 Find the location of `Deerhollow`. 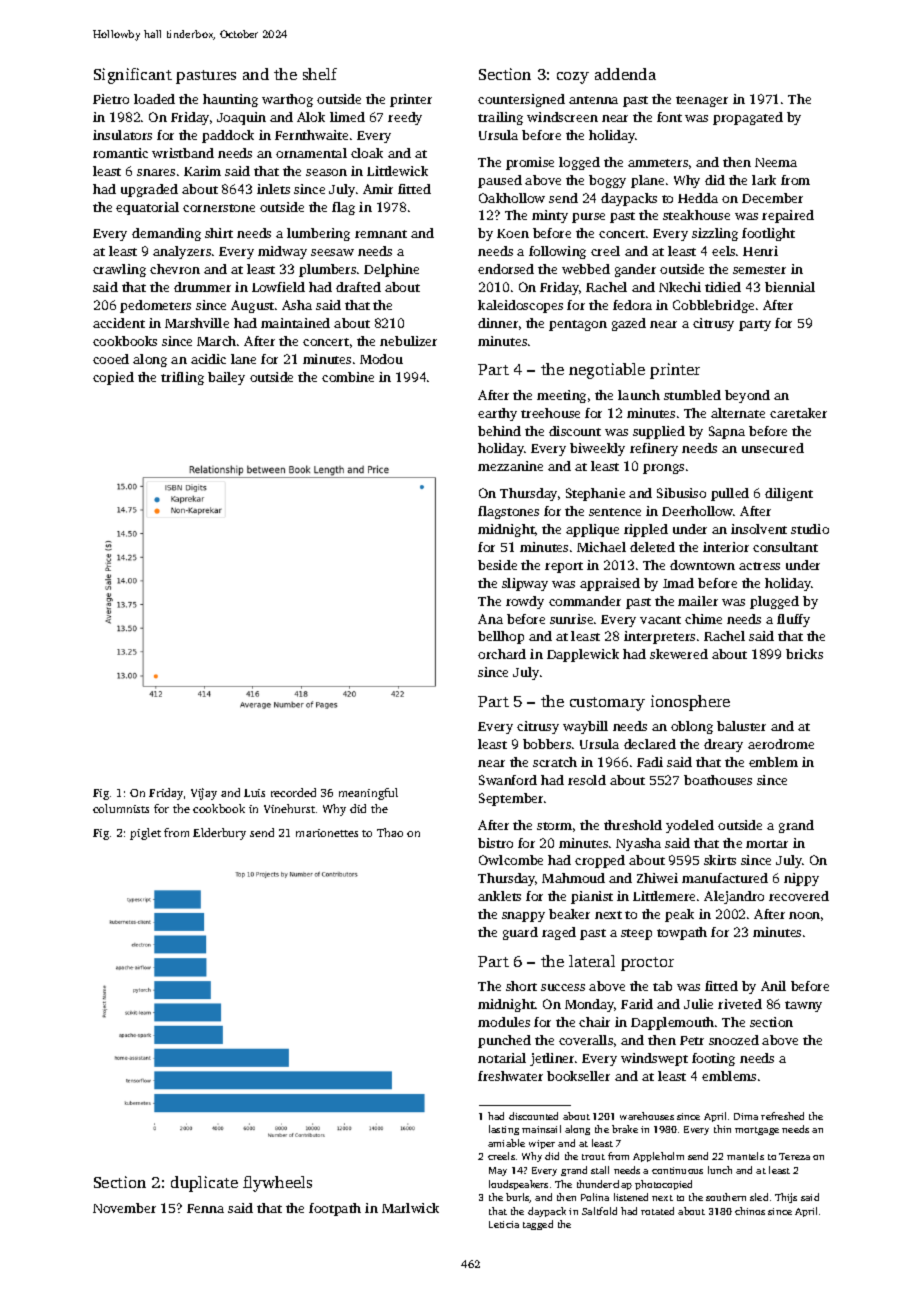

Deerhollow is located at coordinates (698, 511).
